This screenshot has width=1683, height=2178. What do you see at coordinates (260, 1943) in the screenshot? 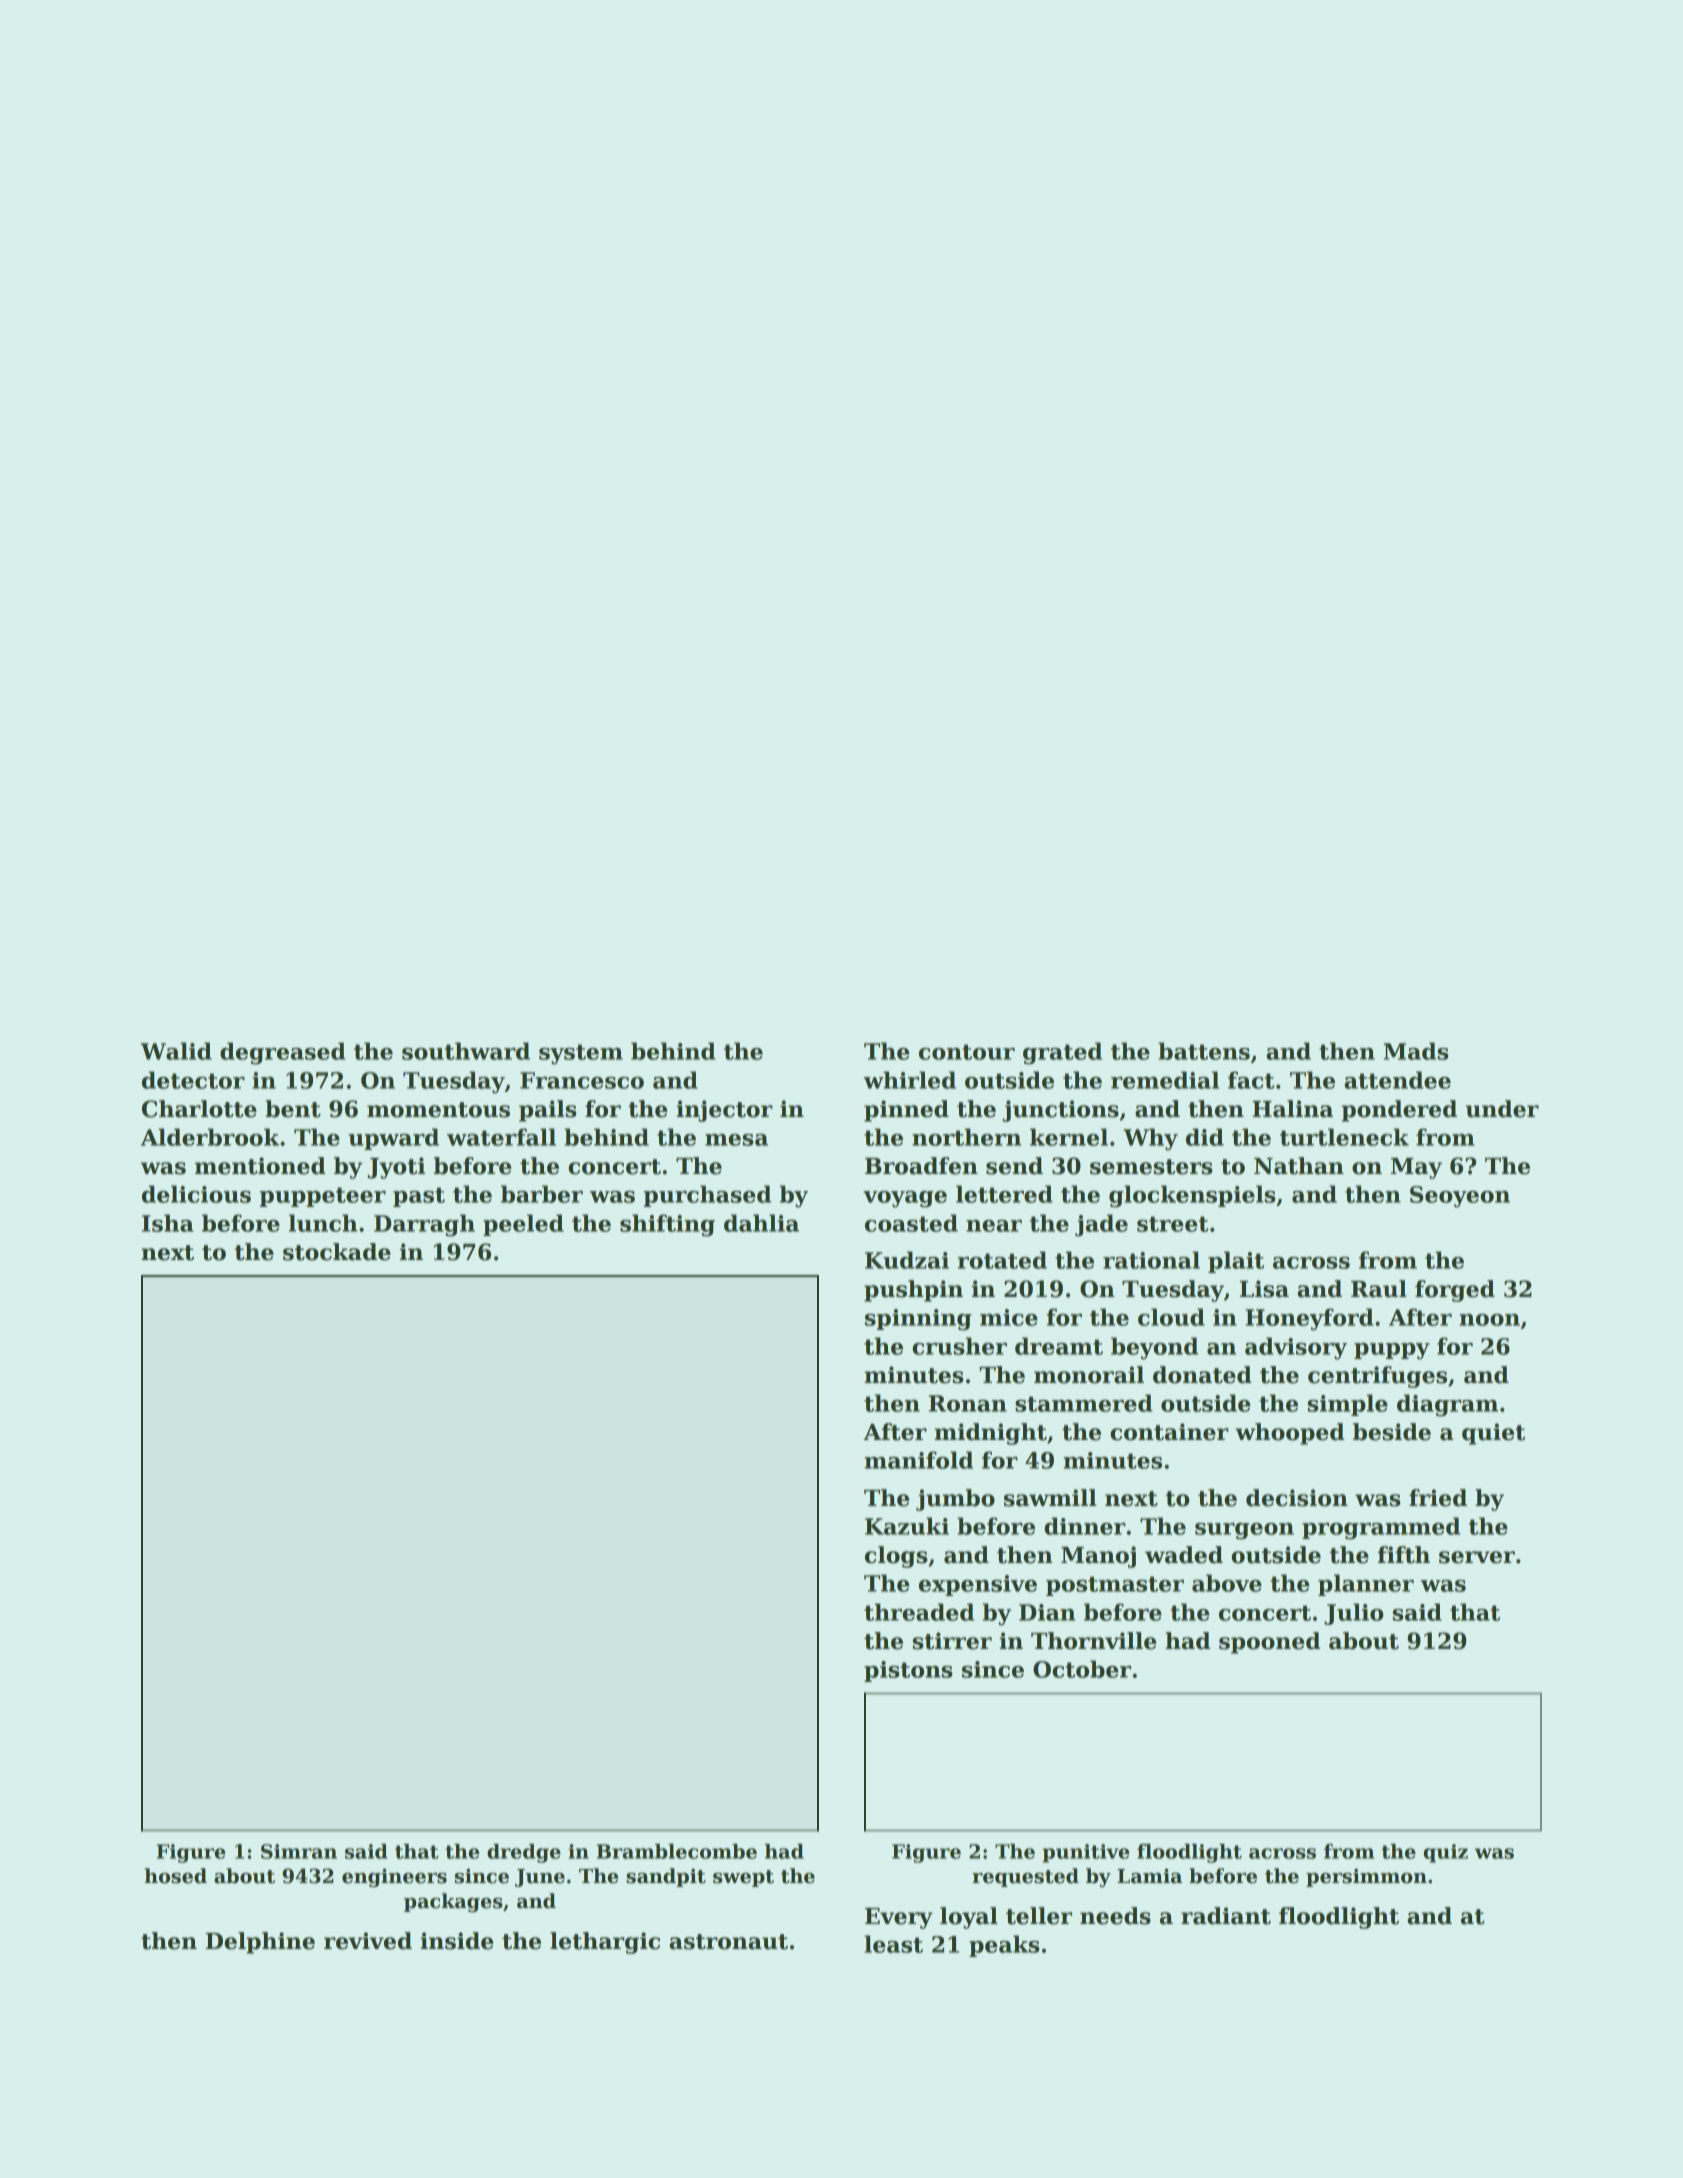
I see `Delphine` at bounding box center [260, 1943].
